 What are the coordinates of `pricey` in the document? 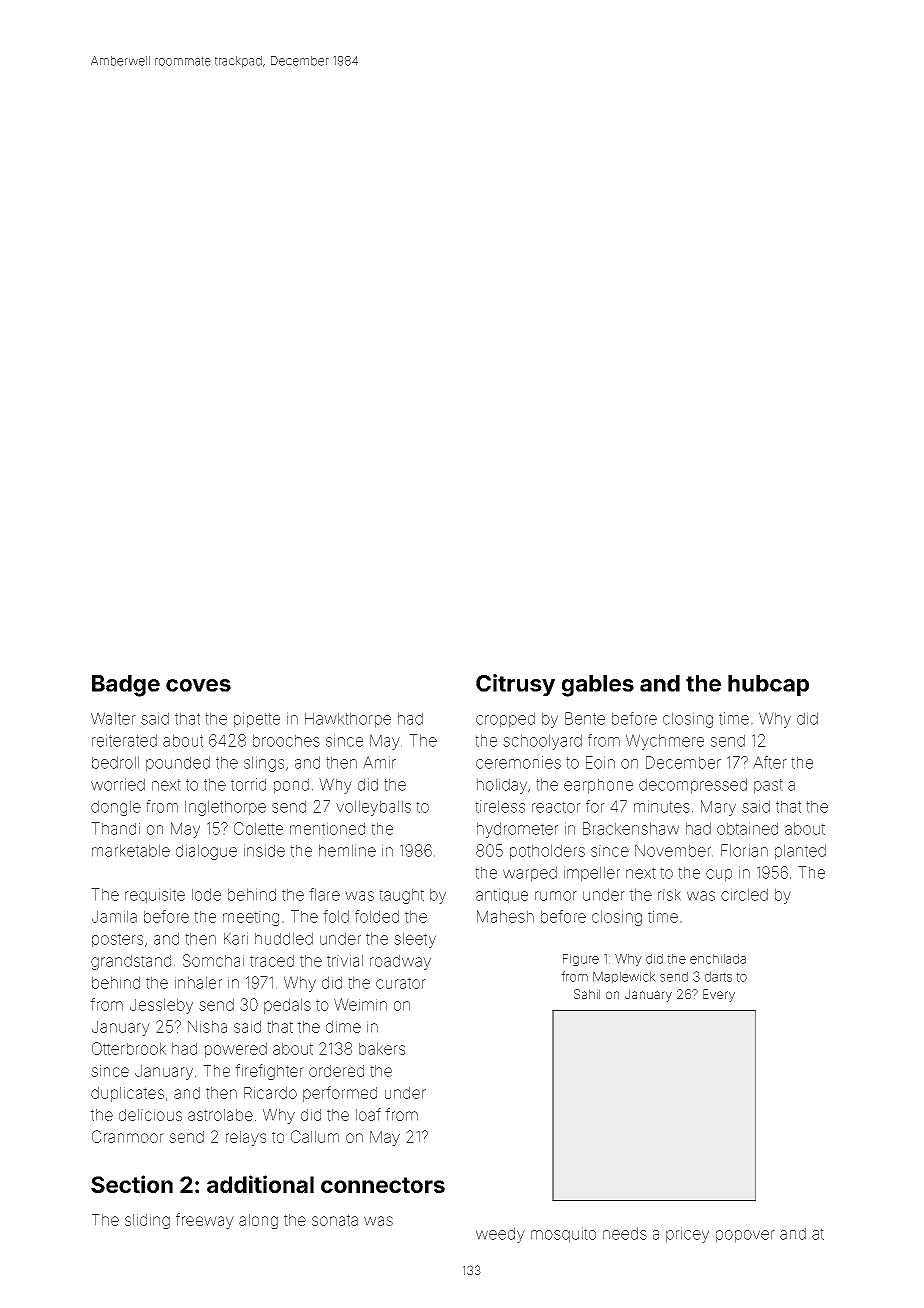 It's located at (687, 1235).
